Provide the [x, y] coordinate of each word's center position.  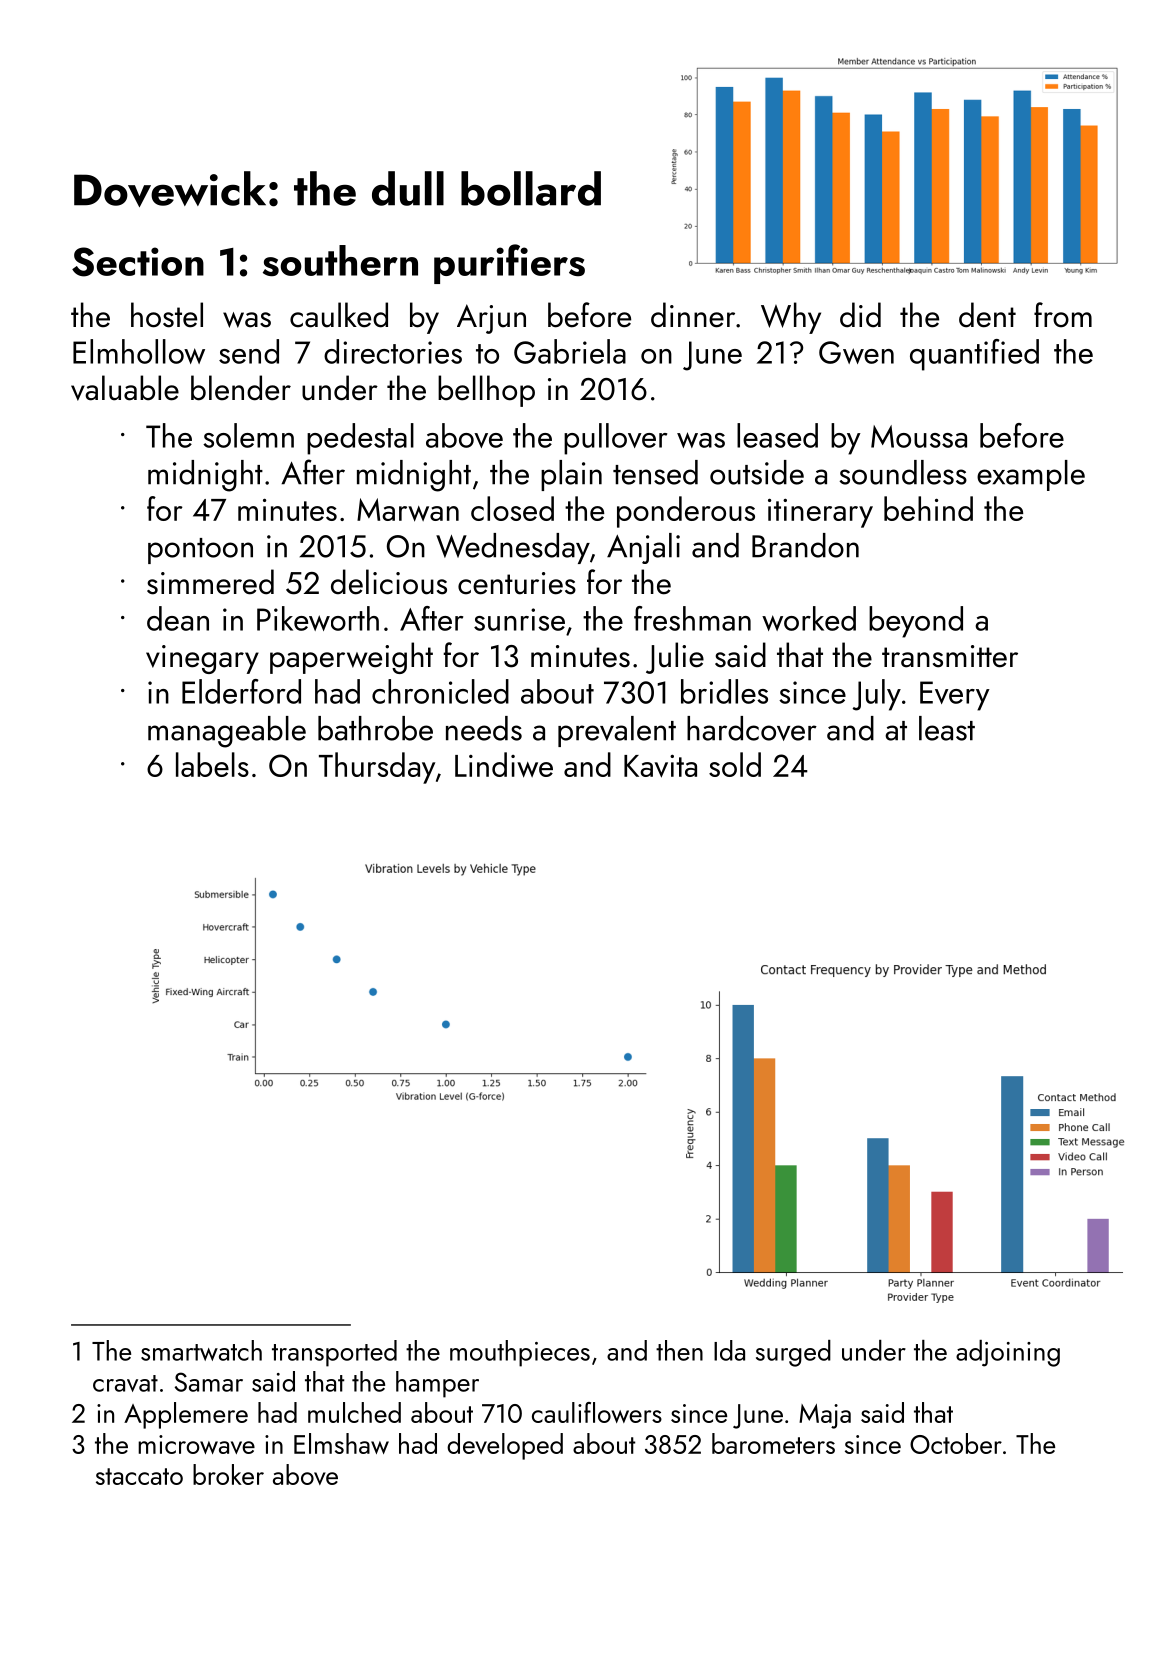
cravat [125, 1383]
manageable [227, 732]
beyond [916, 622]
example [1031, 475]
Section [138, 262]
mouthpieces [520, 1353]
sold [735, 764]
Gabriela [570, 351]
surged [793, 1353]
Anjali [643, 548]
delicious [389, 582]
